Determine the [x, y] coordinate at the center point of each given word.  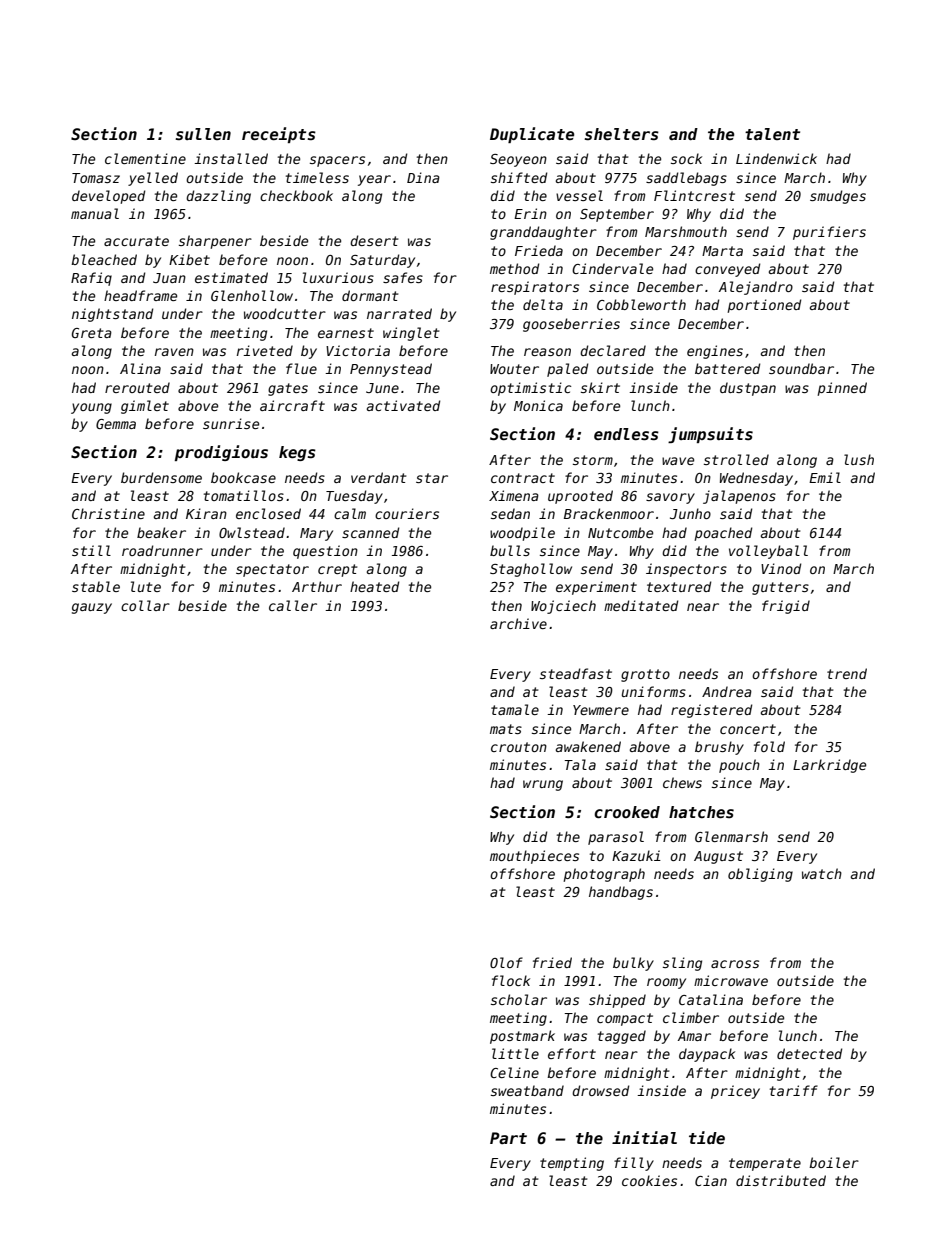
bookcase [243, 477]
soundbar [801, 368]
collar [145, 605]
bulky [633, 964]
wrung [543, 785]
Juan [169, 278]
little [515, 1053]
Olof [506, 962]
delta [543, 304]
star [432, 478]
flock [511, 980]
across [735, 964]
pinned [842, 389]
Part [508, 1138]
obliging [760, 875]
